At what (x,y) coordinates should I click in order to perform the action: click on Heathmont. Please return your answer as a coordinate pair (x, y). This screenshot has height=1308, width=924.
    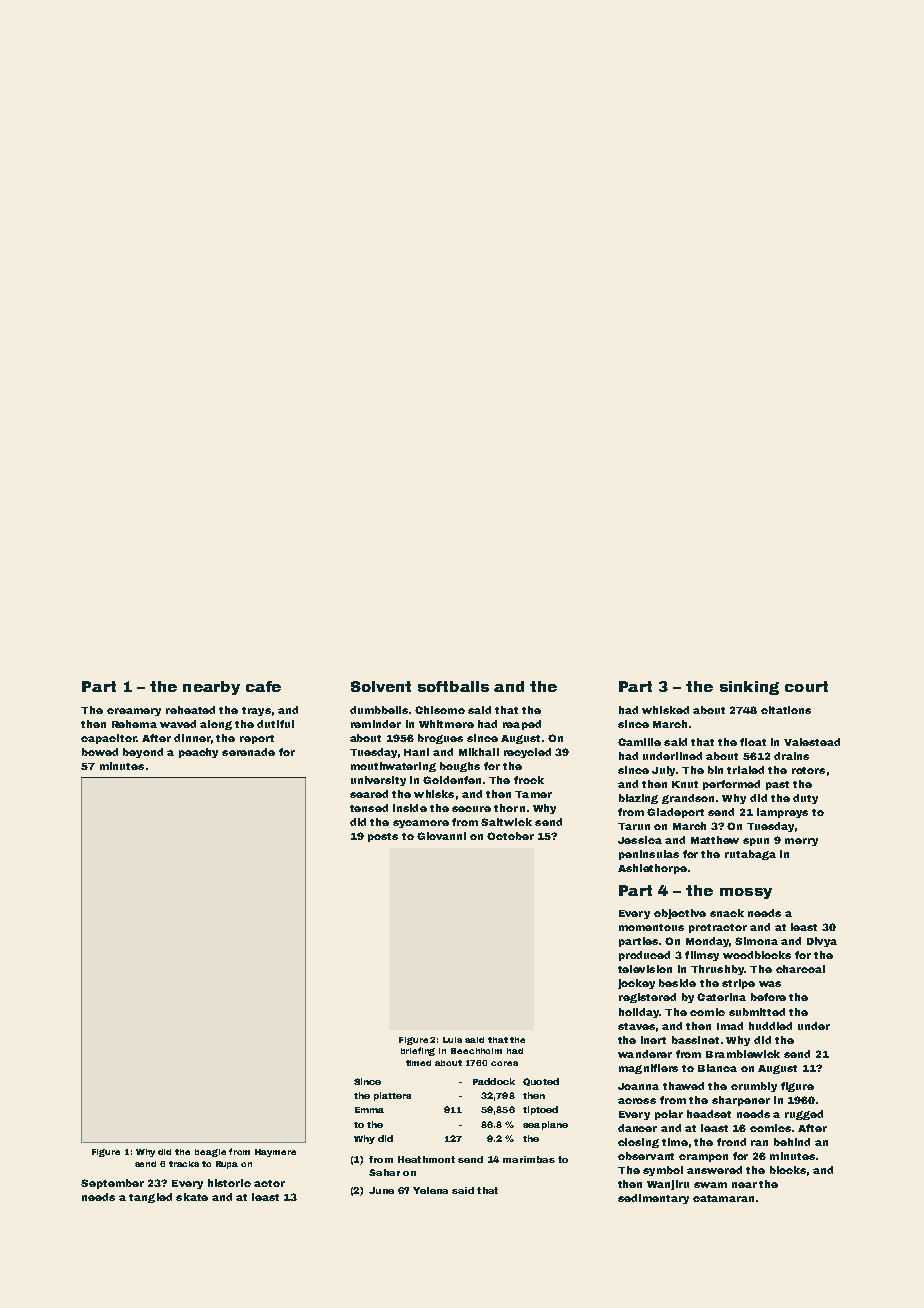
    Looking at the image, I should click on (426, 1159).
